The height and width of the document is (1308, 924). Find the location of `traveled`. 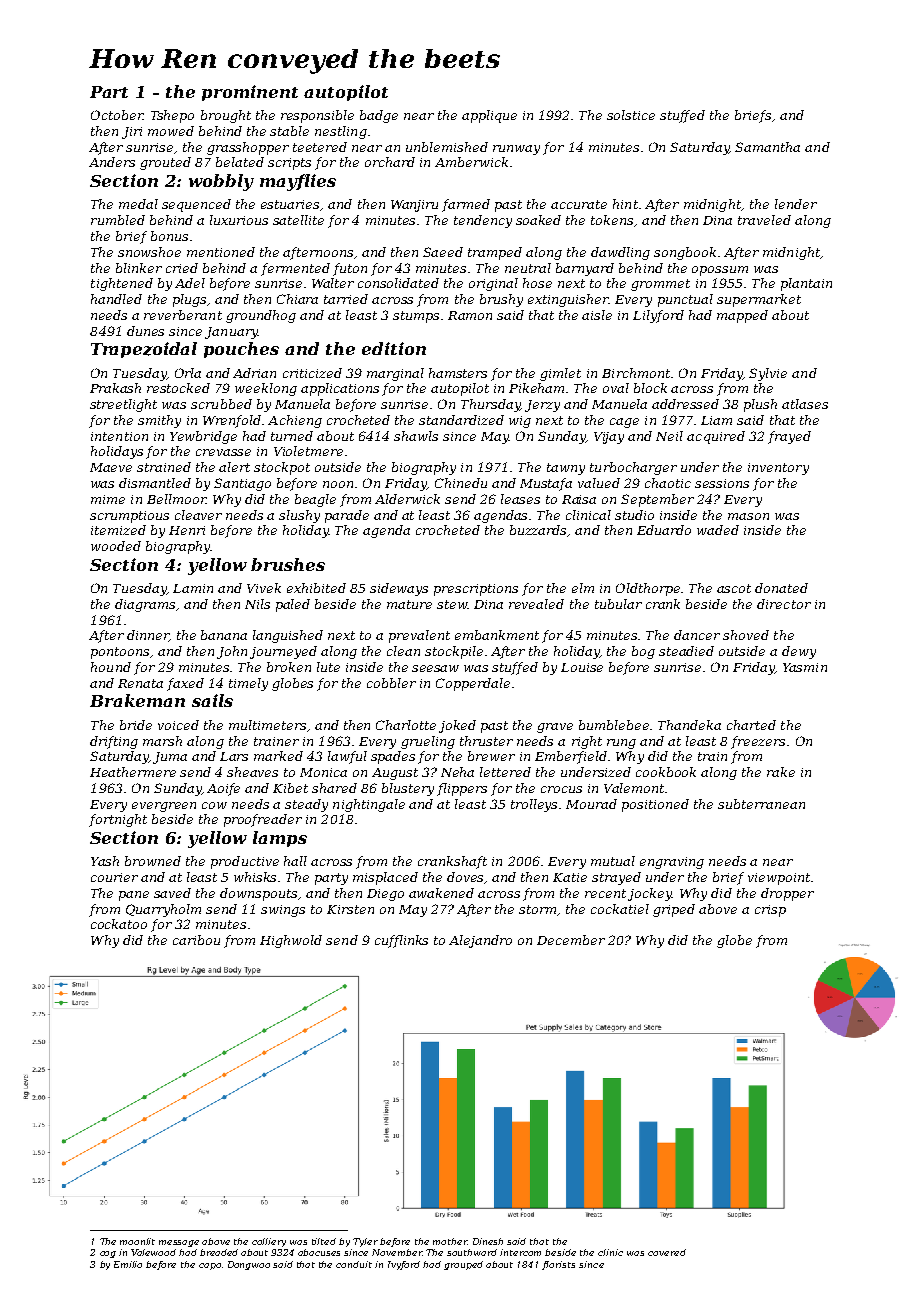

traveled is located at coordinates (764, 220).
